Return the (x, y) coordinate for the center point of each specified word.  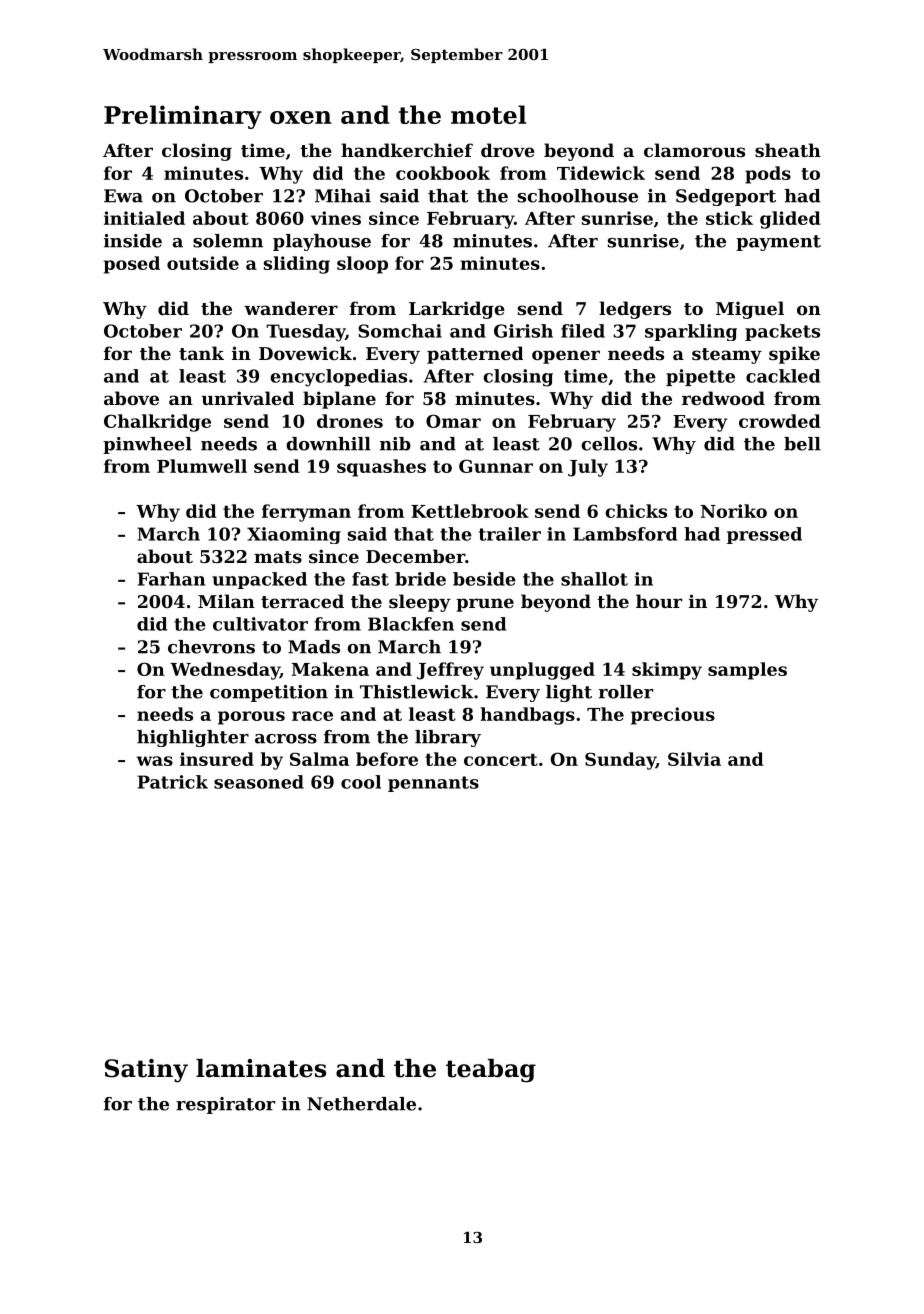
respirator (225, 1105)
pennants (433, 784)
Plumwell (202, 466)
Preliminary (183, 117)
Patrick (172, 782)
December (415, 556)
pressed (764, 535)
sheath (788, 150)
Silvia (694, 759)
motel (488, 114)
